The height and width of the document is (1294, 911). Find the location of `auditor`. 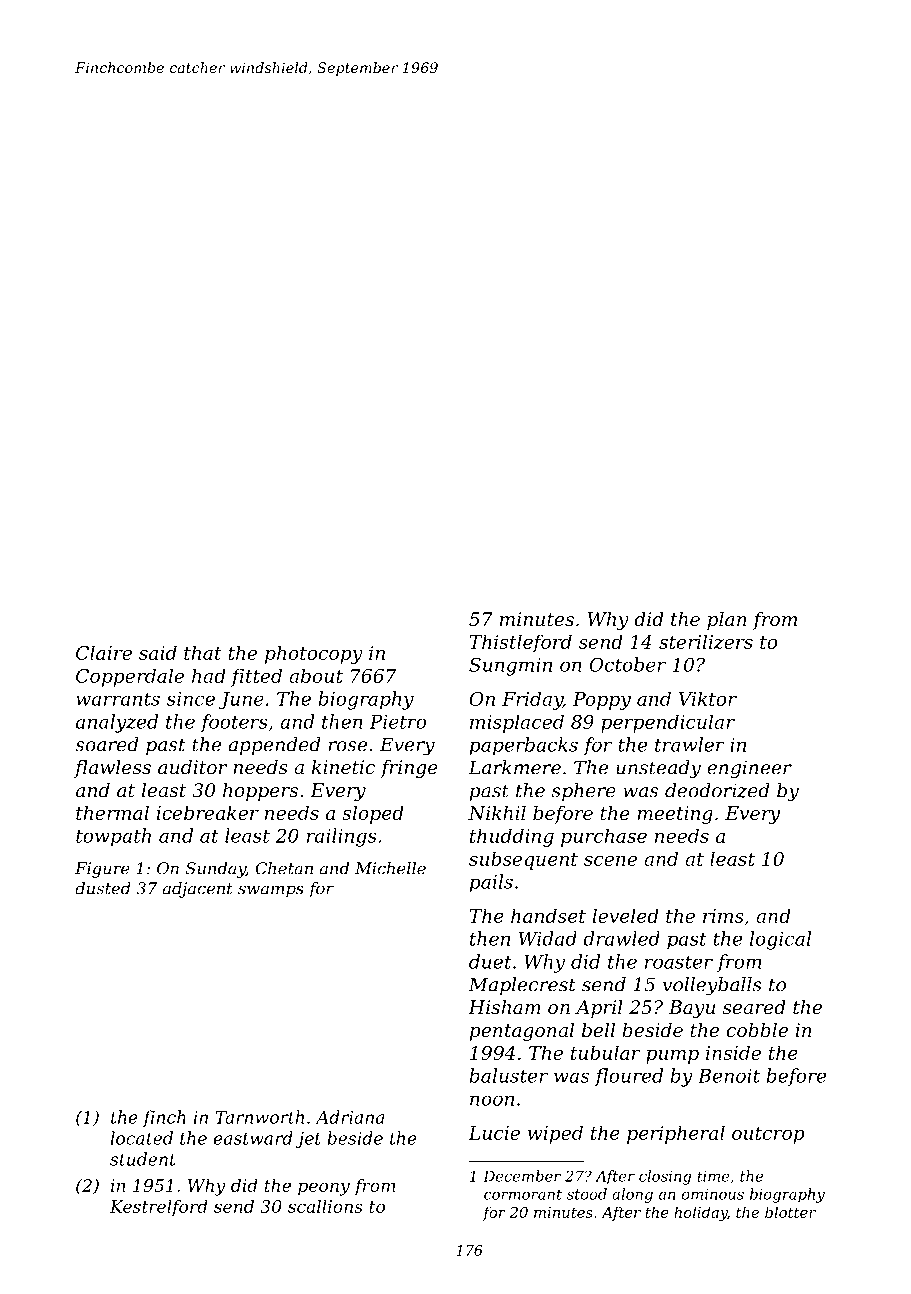

auditor is located at coordinates (192, 767).
